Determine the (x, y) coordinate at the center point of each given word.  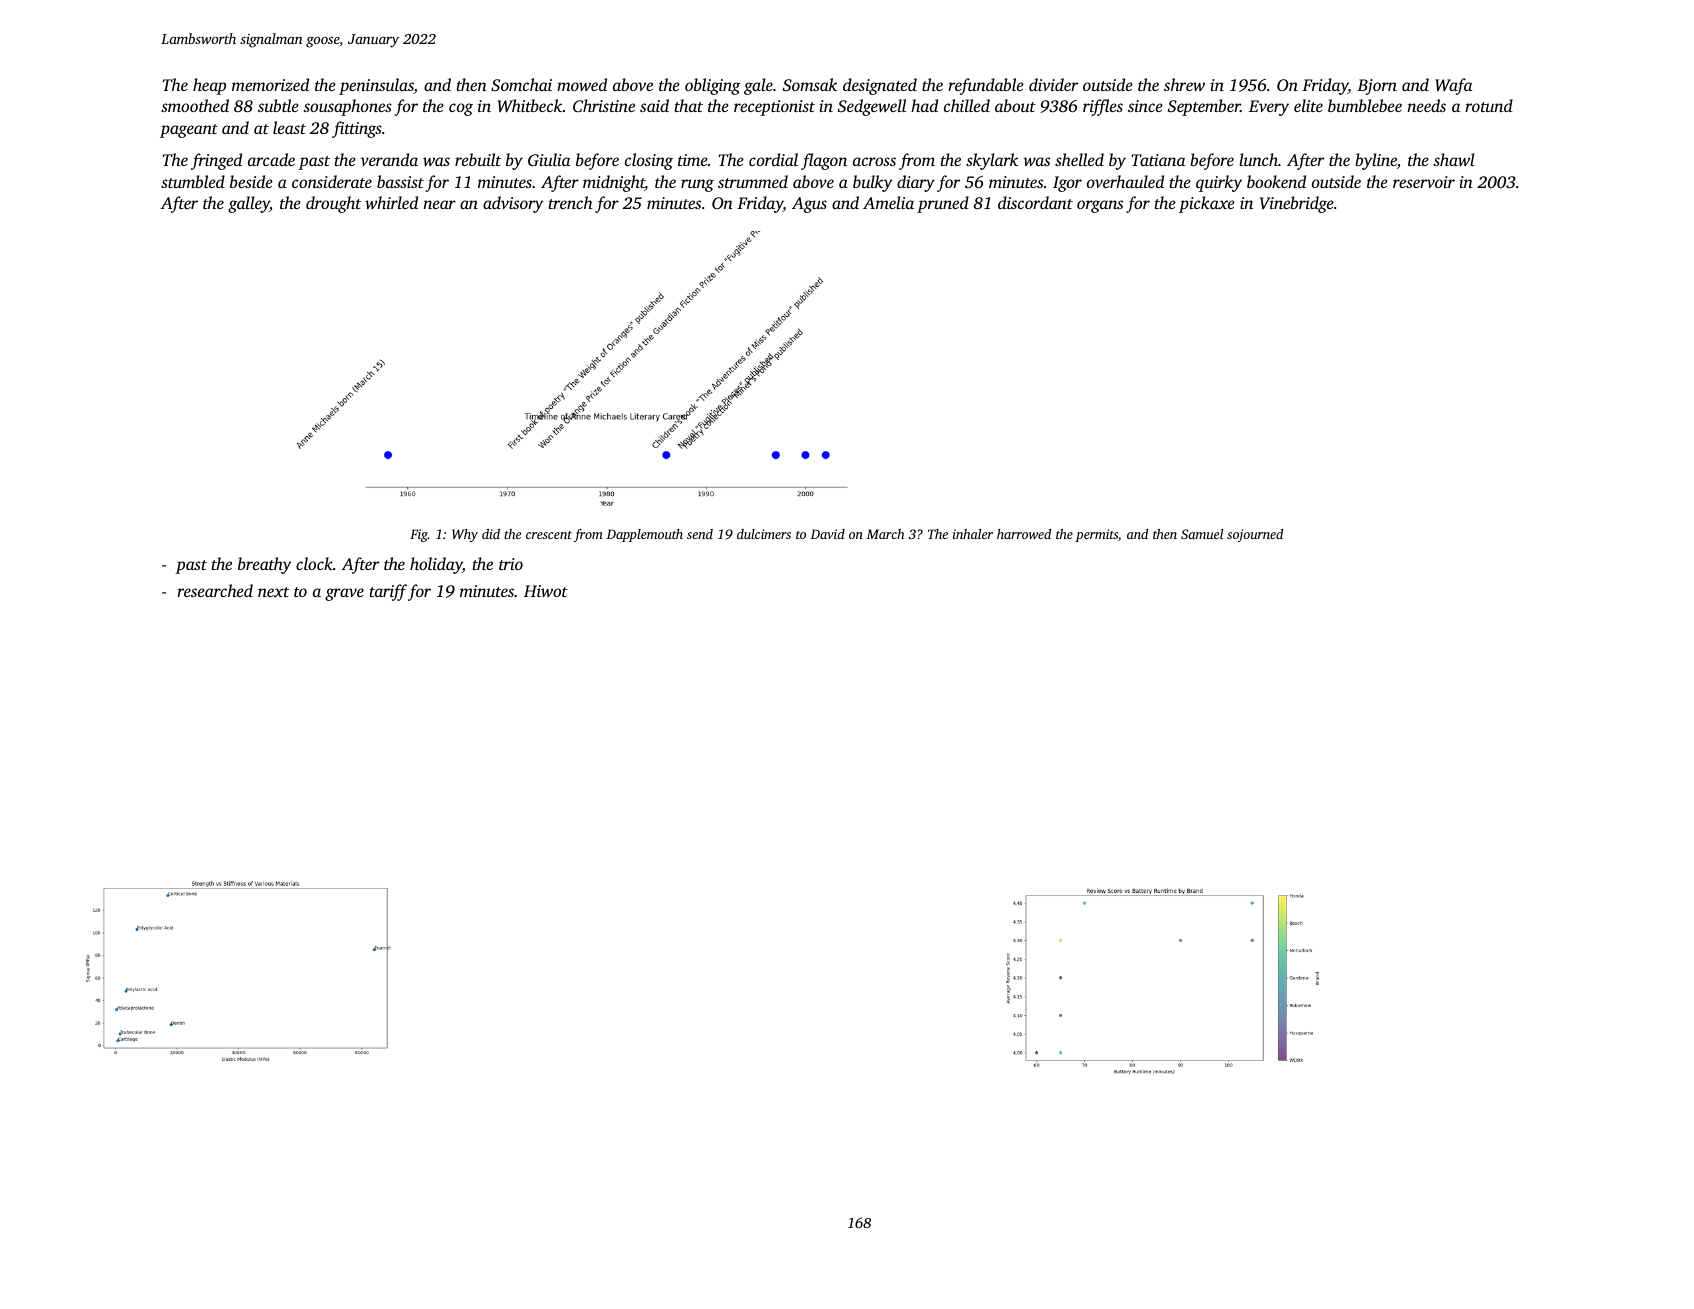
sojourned (1255, 535)
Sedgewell (872, 107)
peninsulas (376, 86)
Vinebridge (1297, 204)
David (827, 534)
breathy (265, 565)
